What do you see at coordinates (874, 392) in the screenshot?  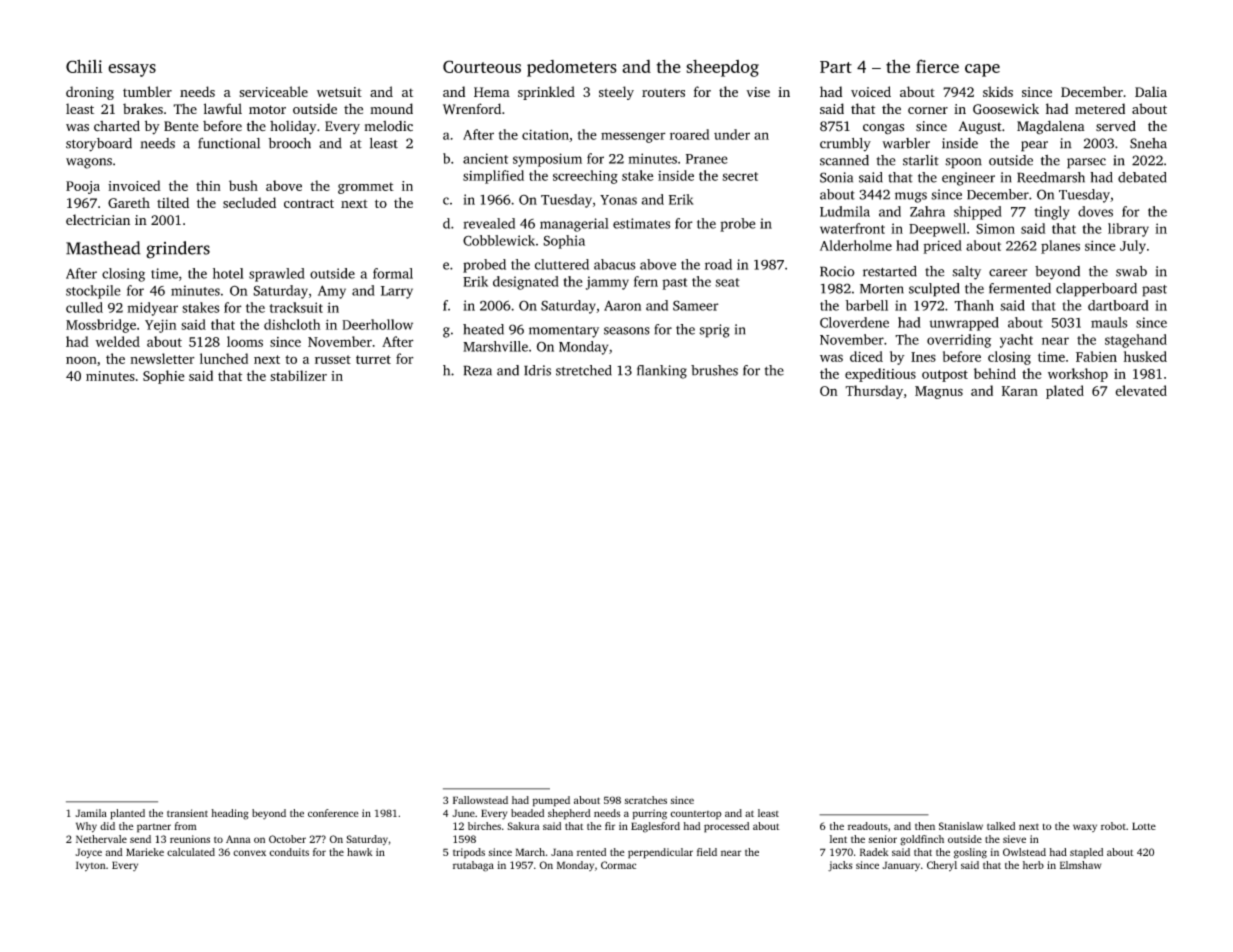 I see `Thursday` at bounding box center [874, 392].
